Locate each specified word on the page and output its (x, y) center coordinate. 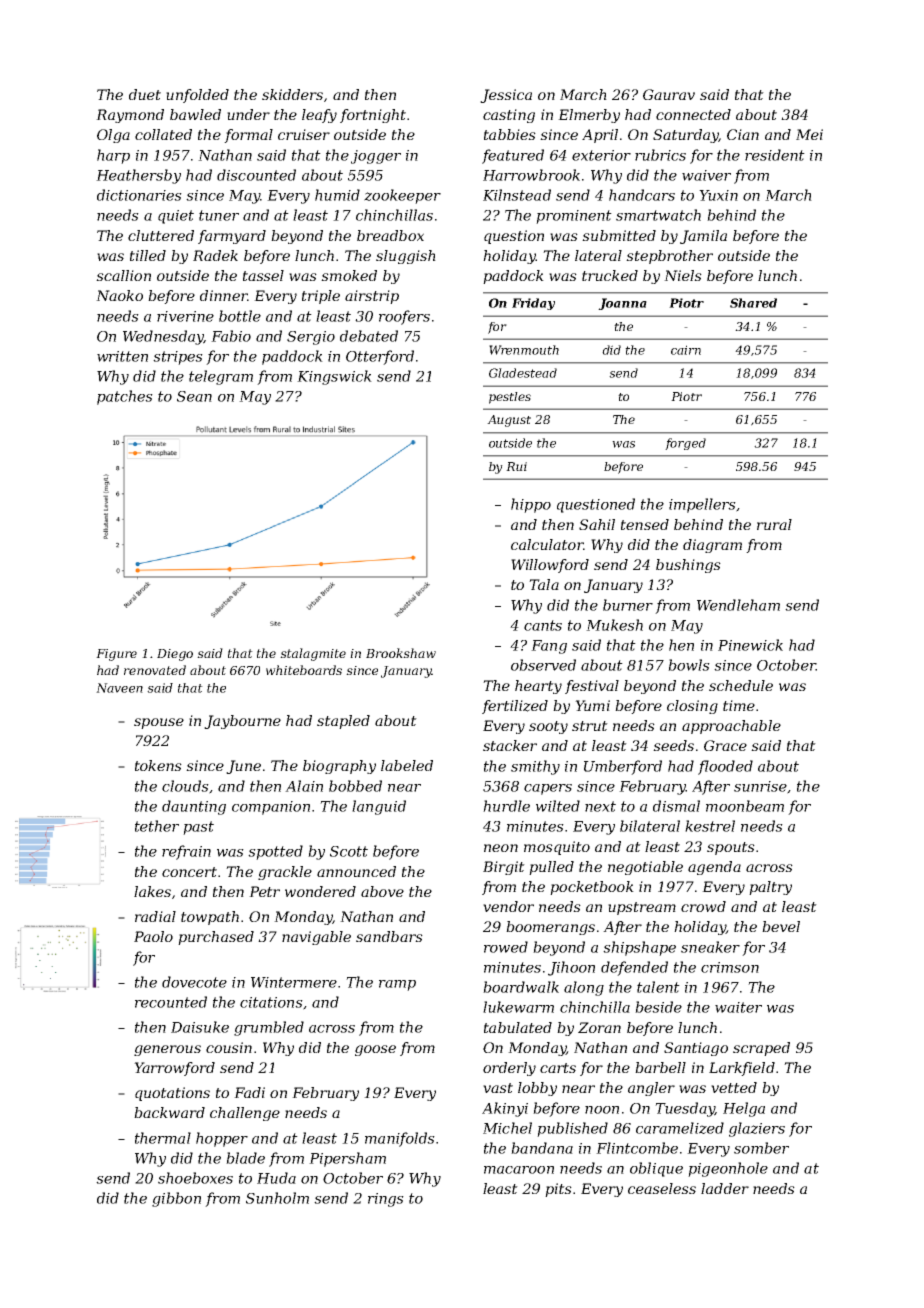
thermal (163, 1138)
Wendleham (738, 605)
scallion (123, 275)
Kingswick (334, 377)
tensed (645, 524)
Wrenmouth (524, 350)
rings (386, 1200)
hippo (531, 505)
